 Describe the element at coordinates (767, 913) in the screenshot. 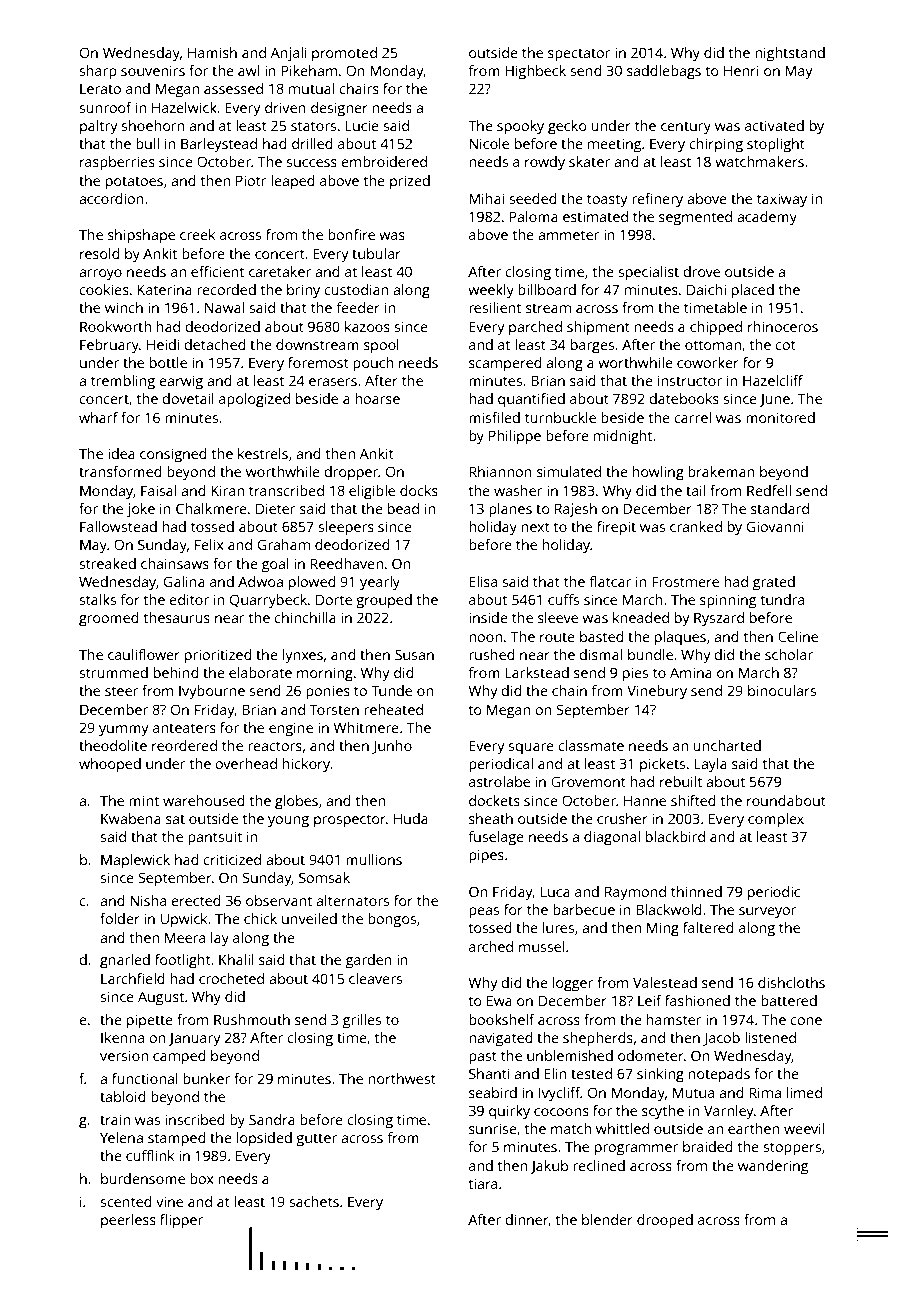

I see `surveyor` at that location.
